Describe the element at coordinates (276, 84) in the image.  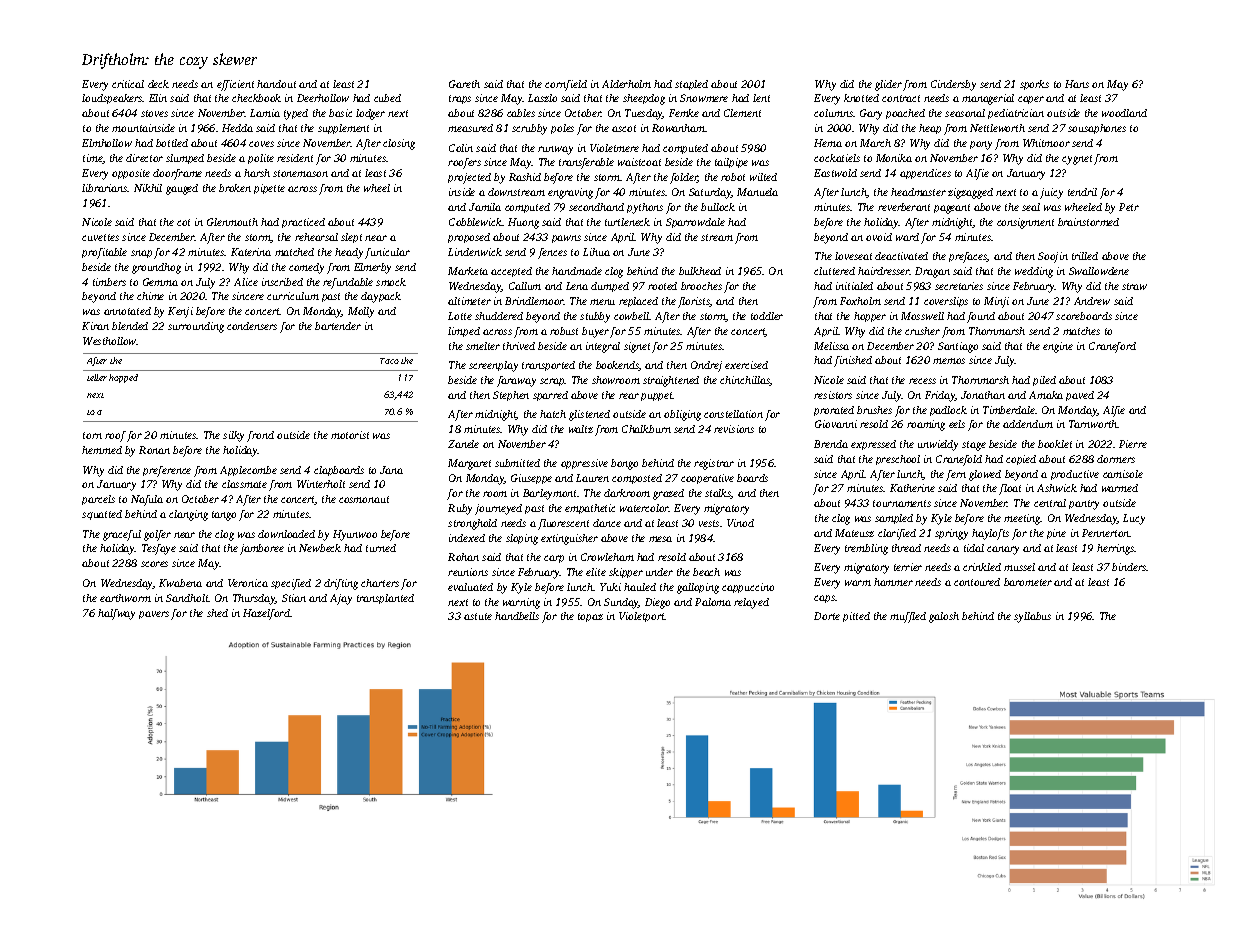
I see `handout` at that location.
